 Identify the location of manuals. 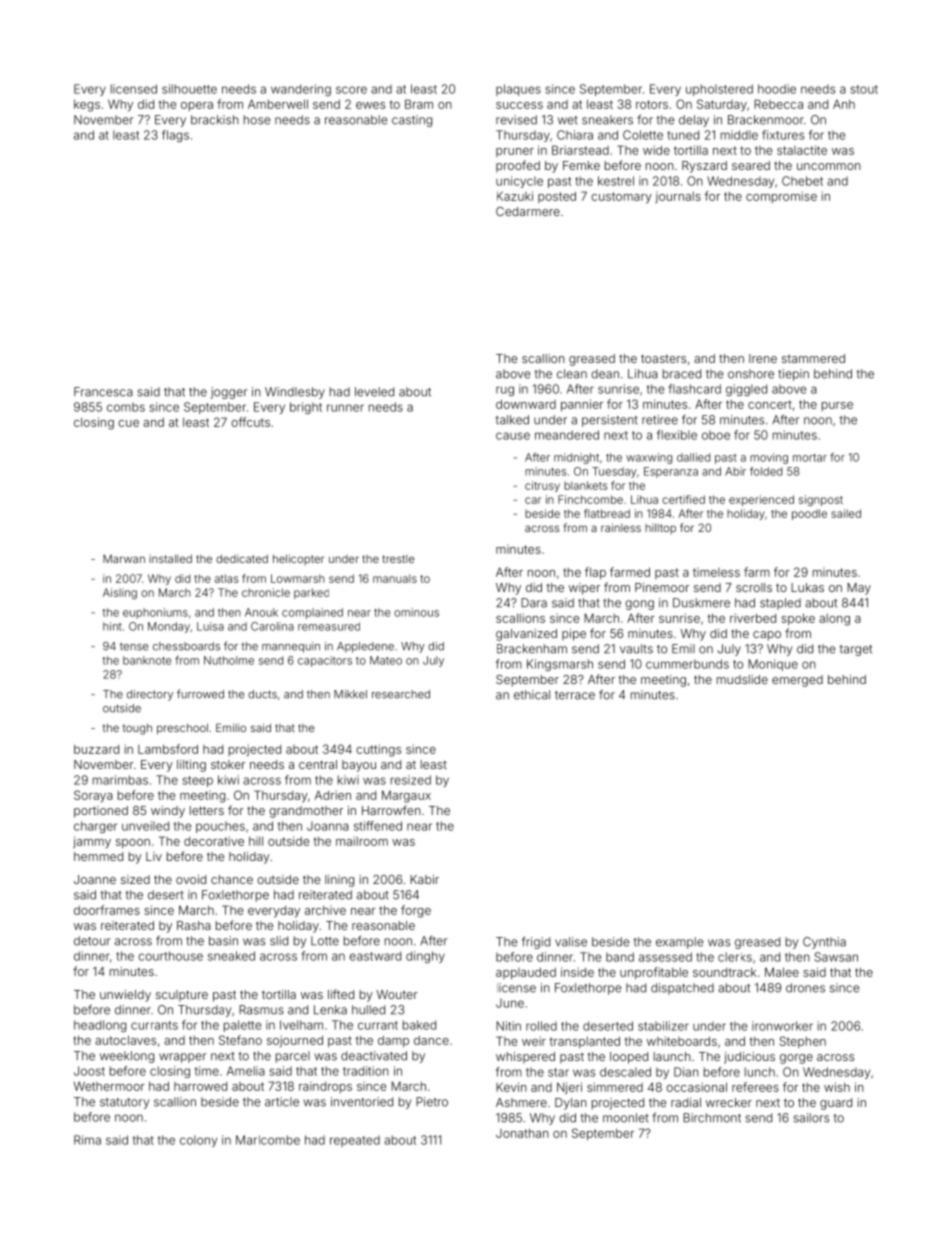
(395, 578).
